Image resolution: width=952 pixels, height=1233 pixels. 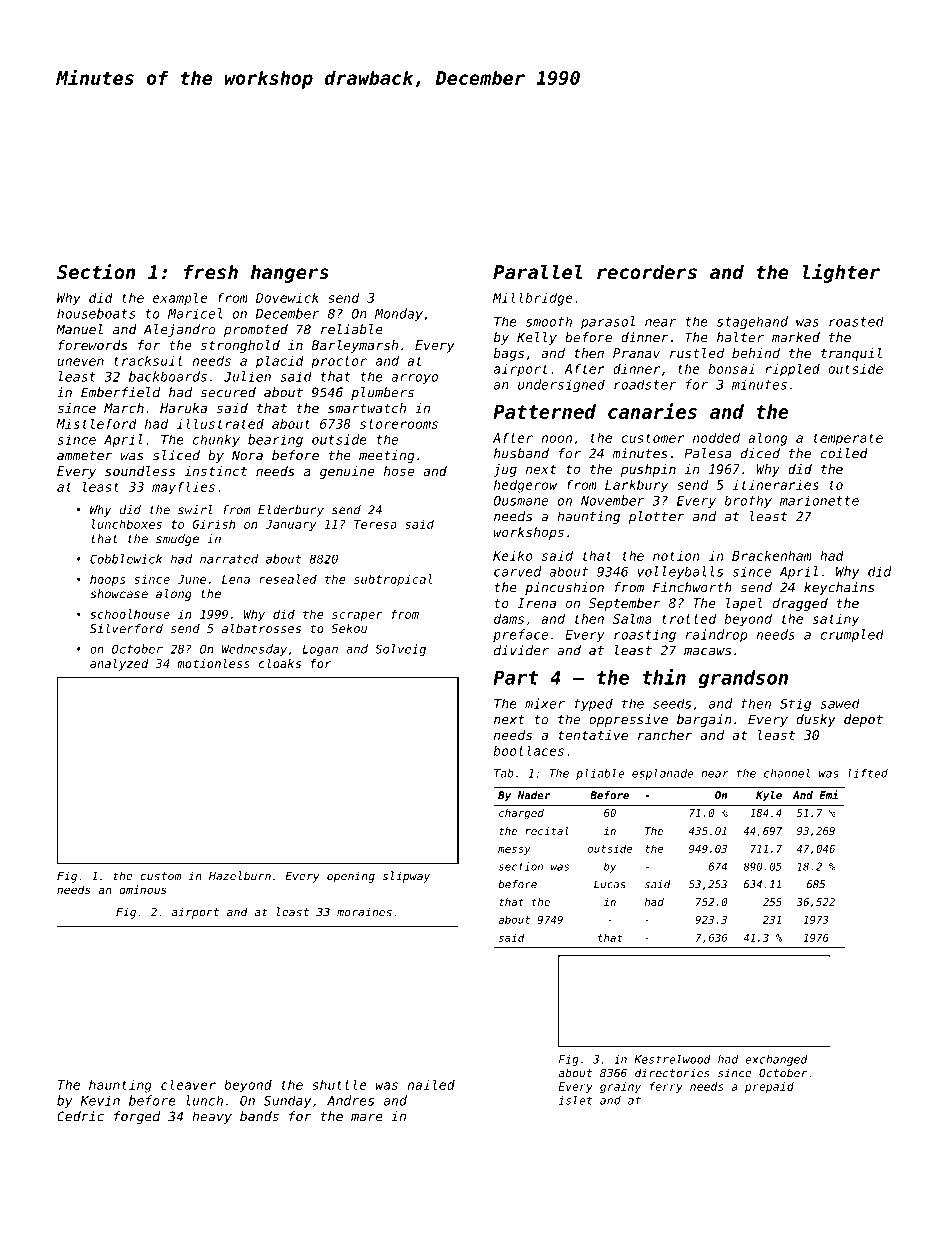 I want to click on ominous, so click(x=143, y=889).
